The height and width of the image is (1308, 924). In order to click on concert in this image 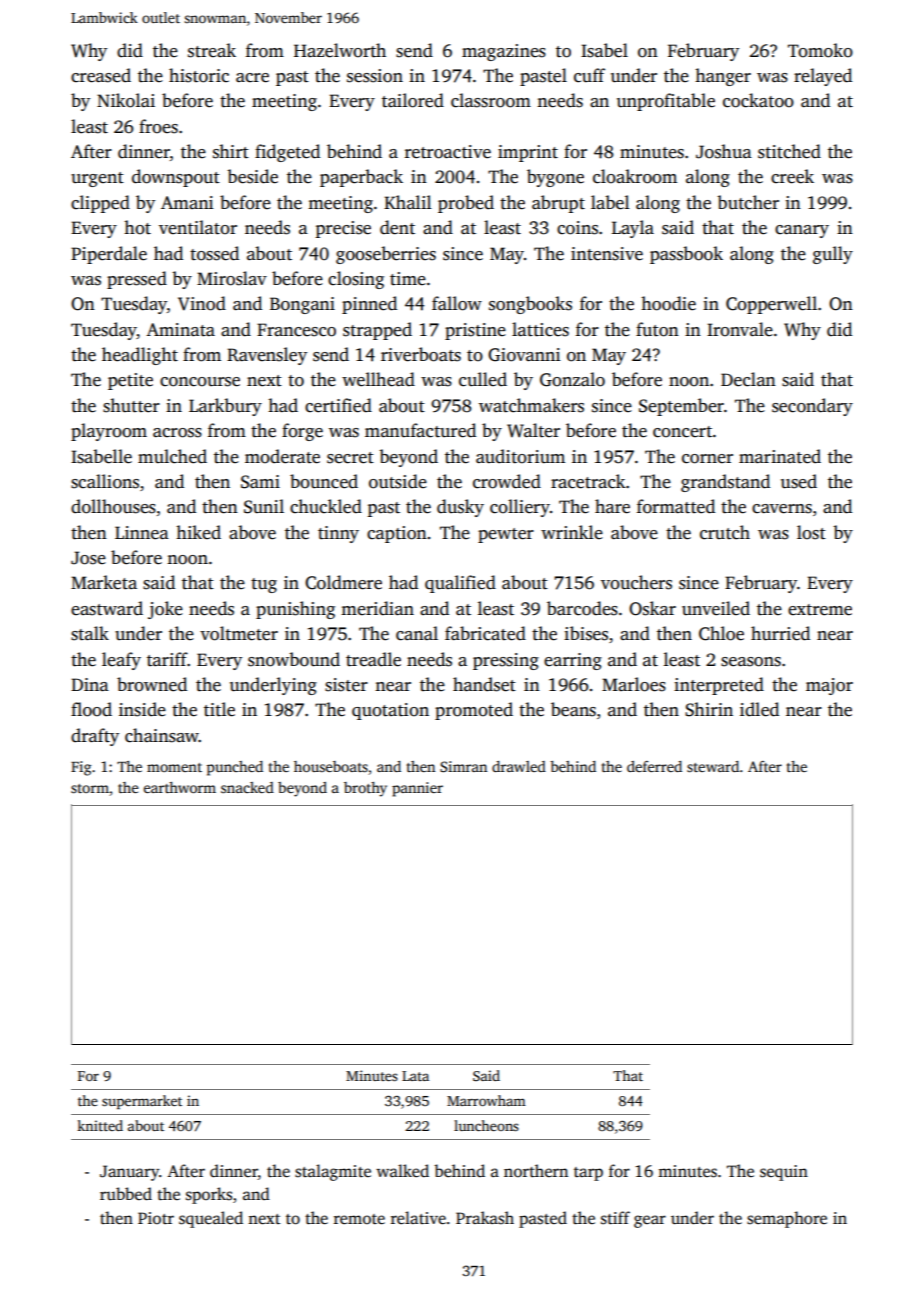, I will do `click(682, 432)`.
